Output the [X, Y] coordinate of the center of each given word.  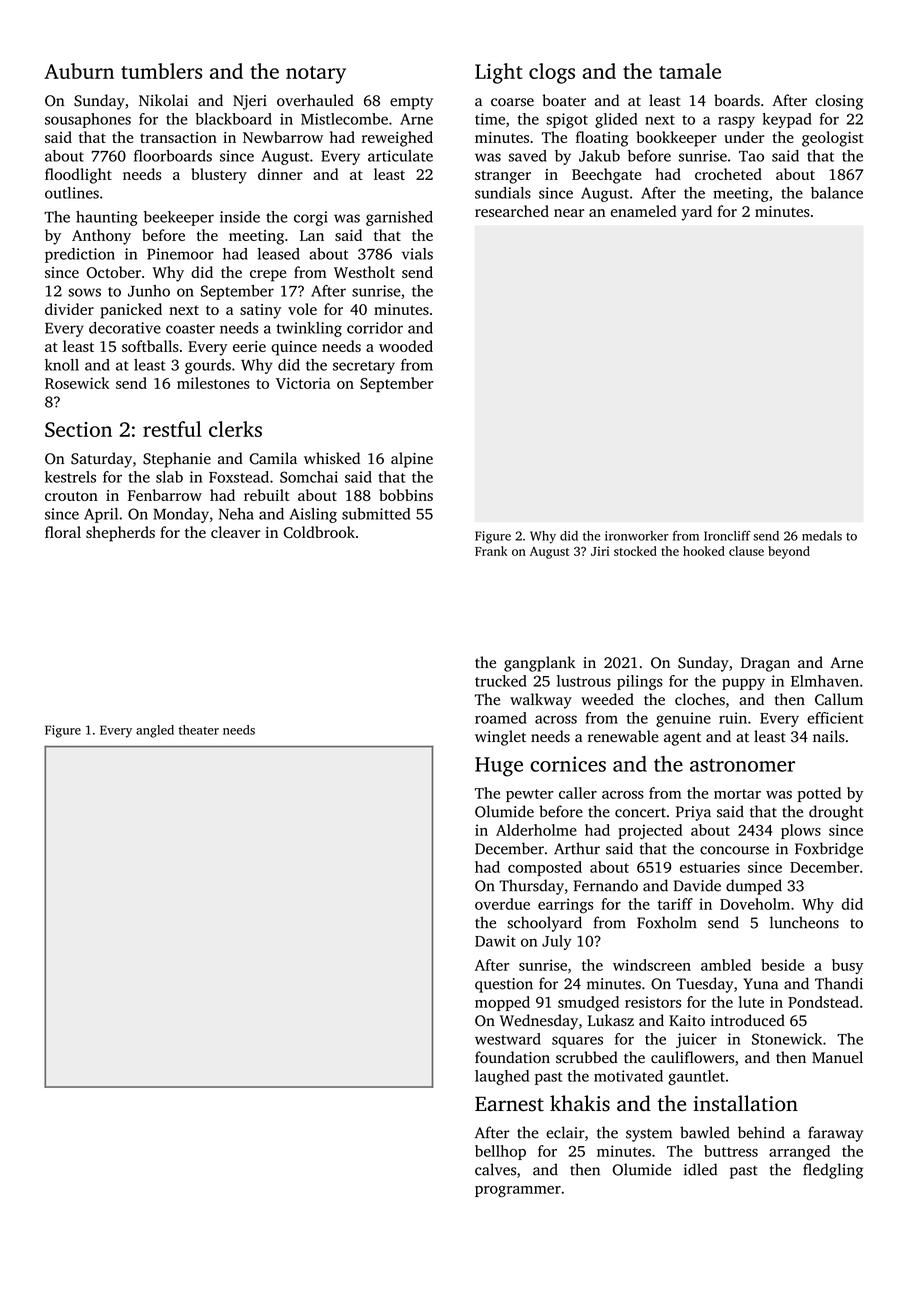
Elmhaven [825, 681]
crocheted [728, 174]
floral [63, 532]
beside [783, 965]
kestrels [70, 477]
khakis [580, 1103]
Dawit [495, 941]
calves [495, 1169]
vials [417, 254]
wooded [406, 346]
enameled [643, 211]
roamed [500, 718]
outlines [72, 193]
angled [155, 731]
